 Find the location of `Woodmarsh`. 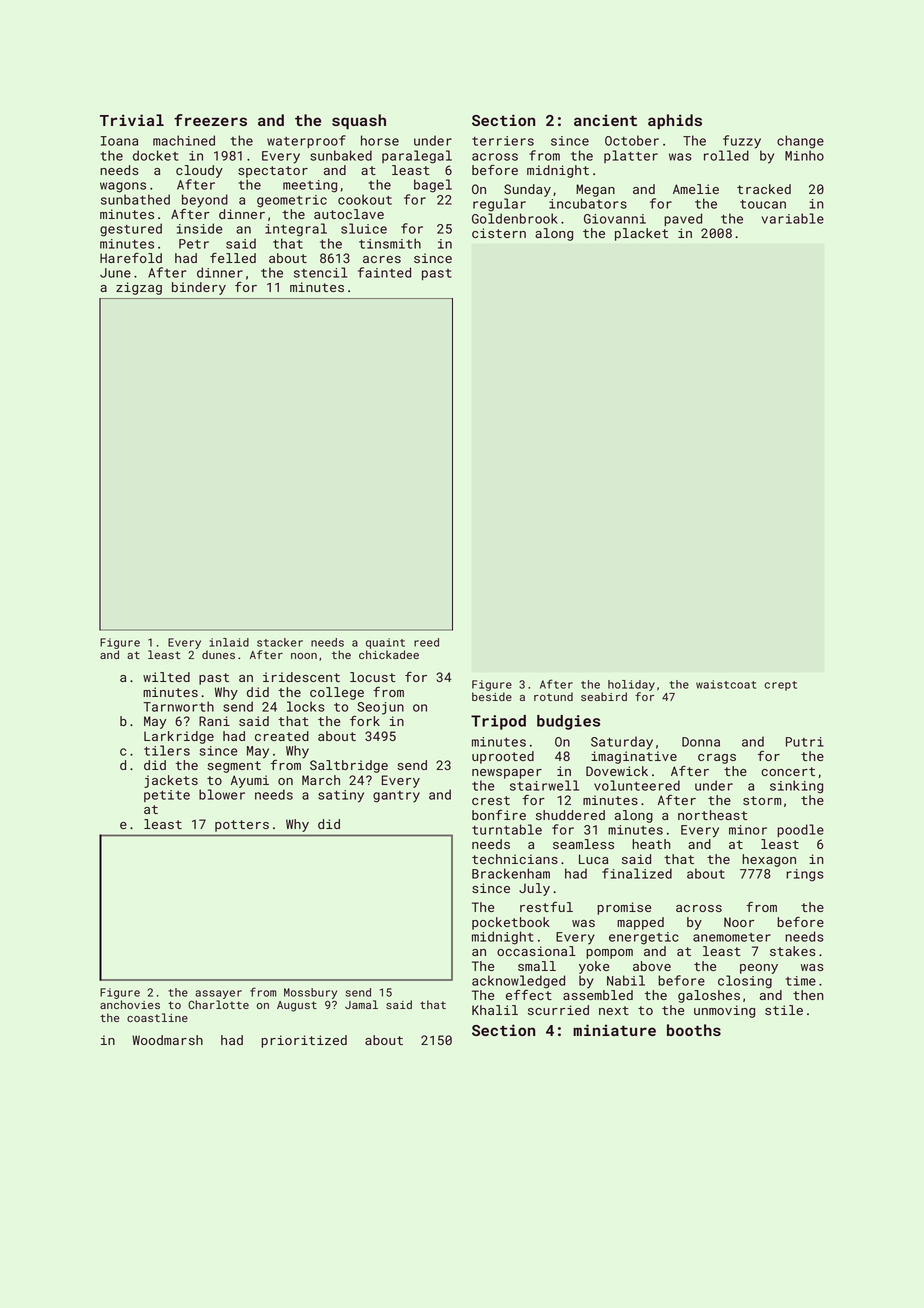

Woodmarsh is located at coordinates (167, 1040).
